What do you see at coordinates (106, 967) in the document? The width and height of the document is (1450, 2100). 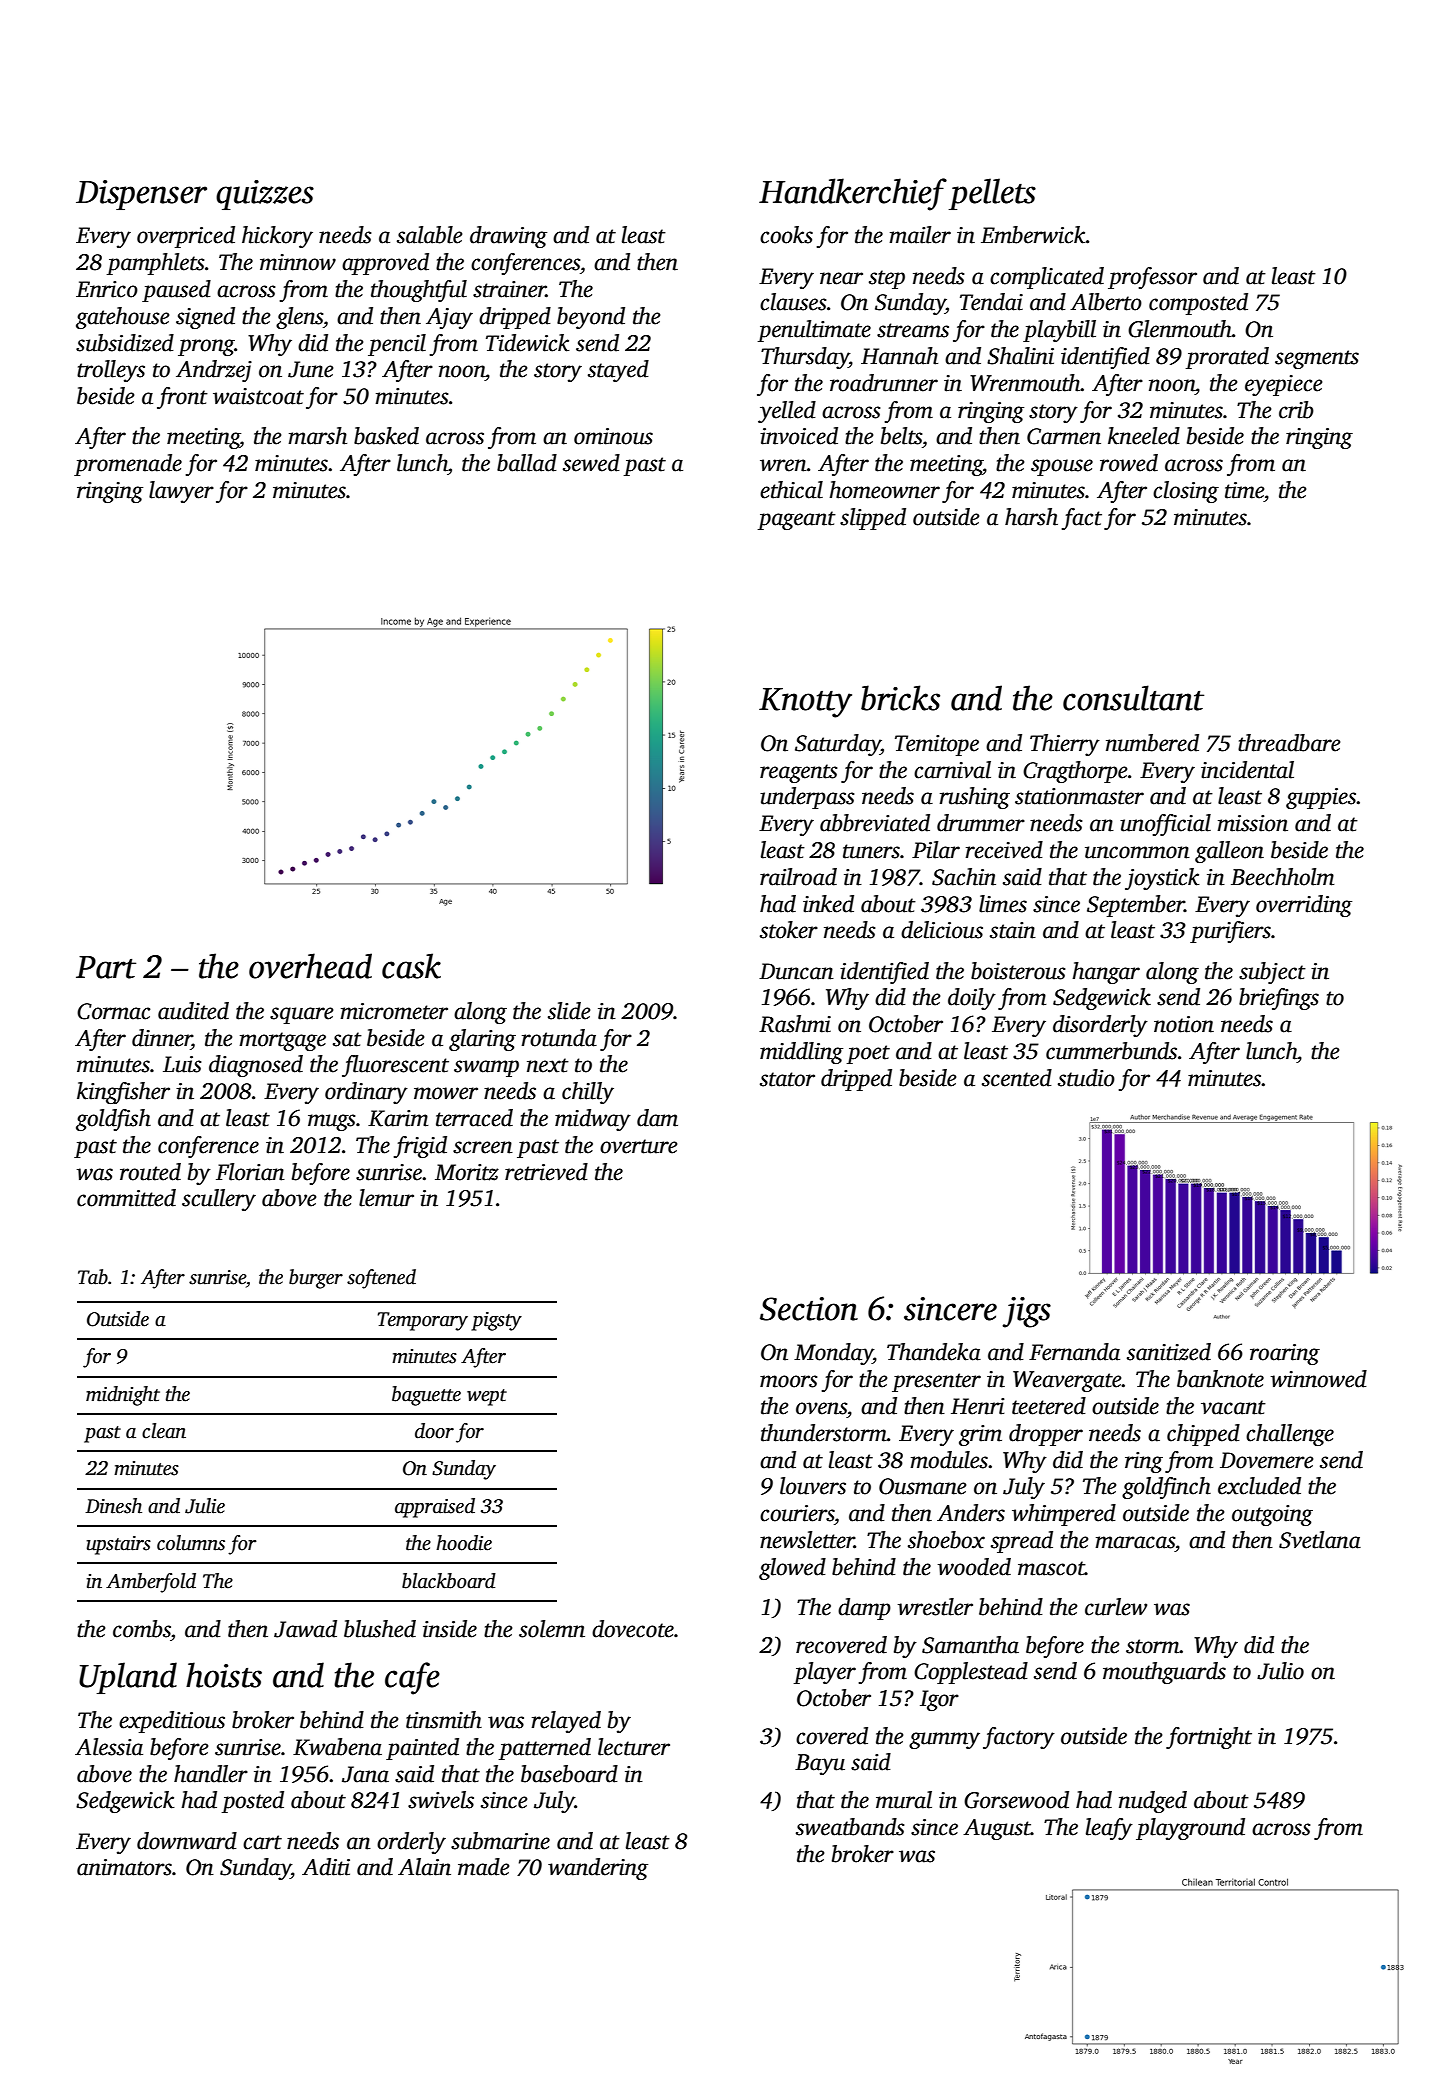 I see `Part` at bounding box center [106, 967].
